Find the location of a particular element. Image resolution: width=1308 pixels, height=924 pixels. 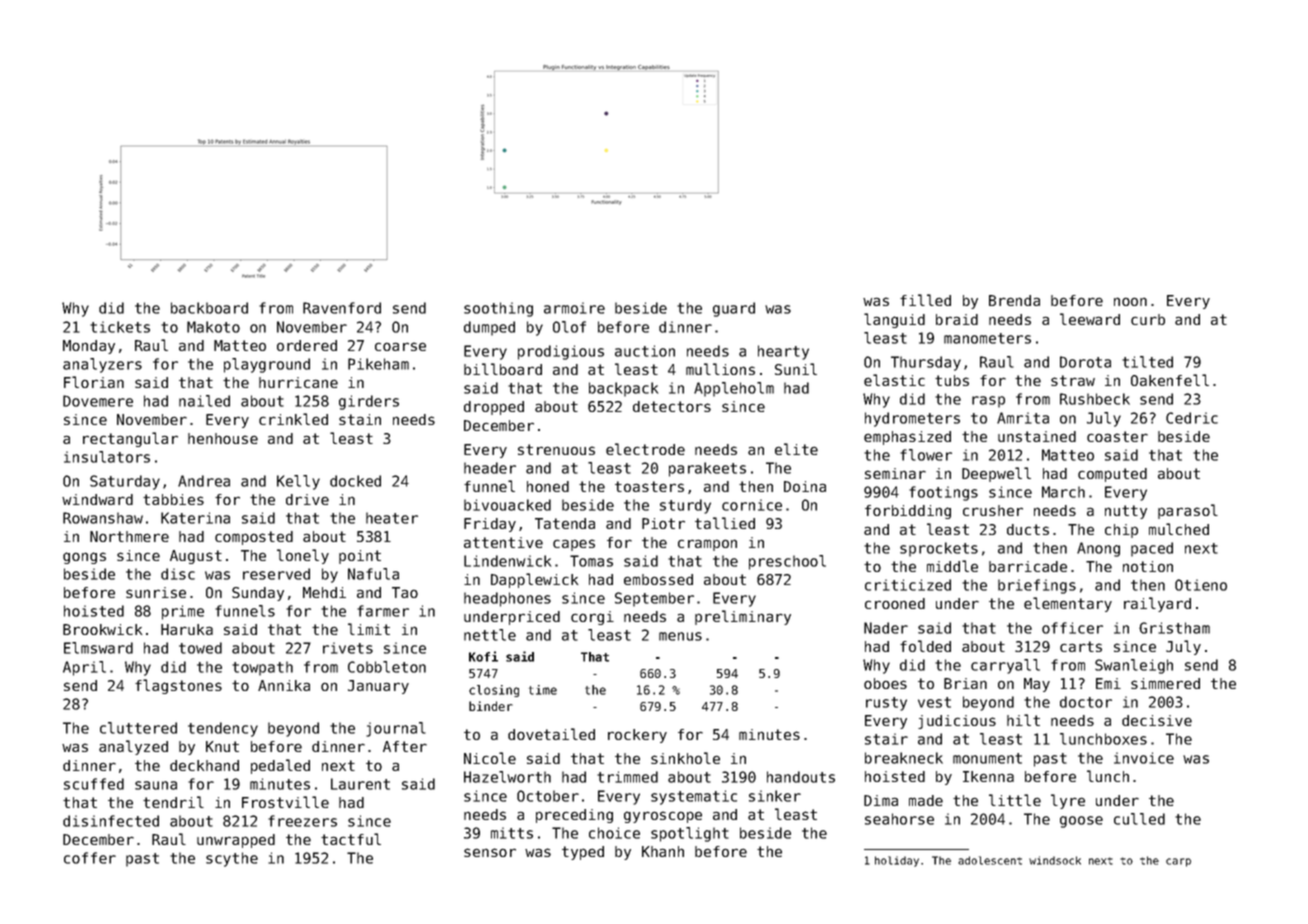

typed is located at coordinates (583, 853).
